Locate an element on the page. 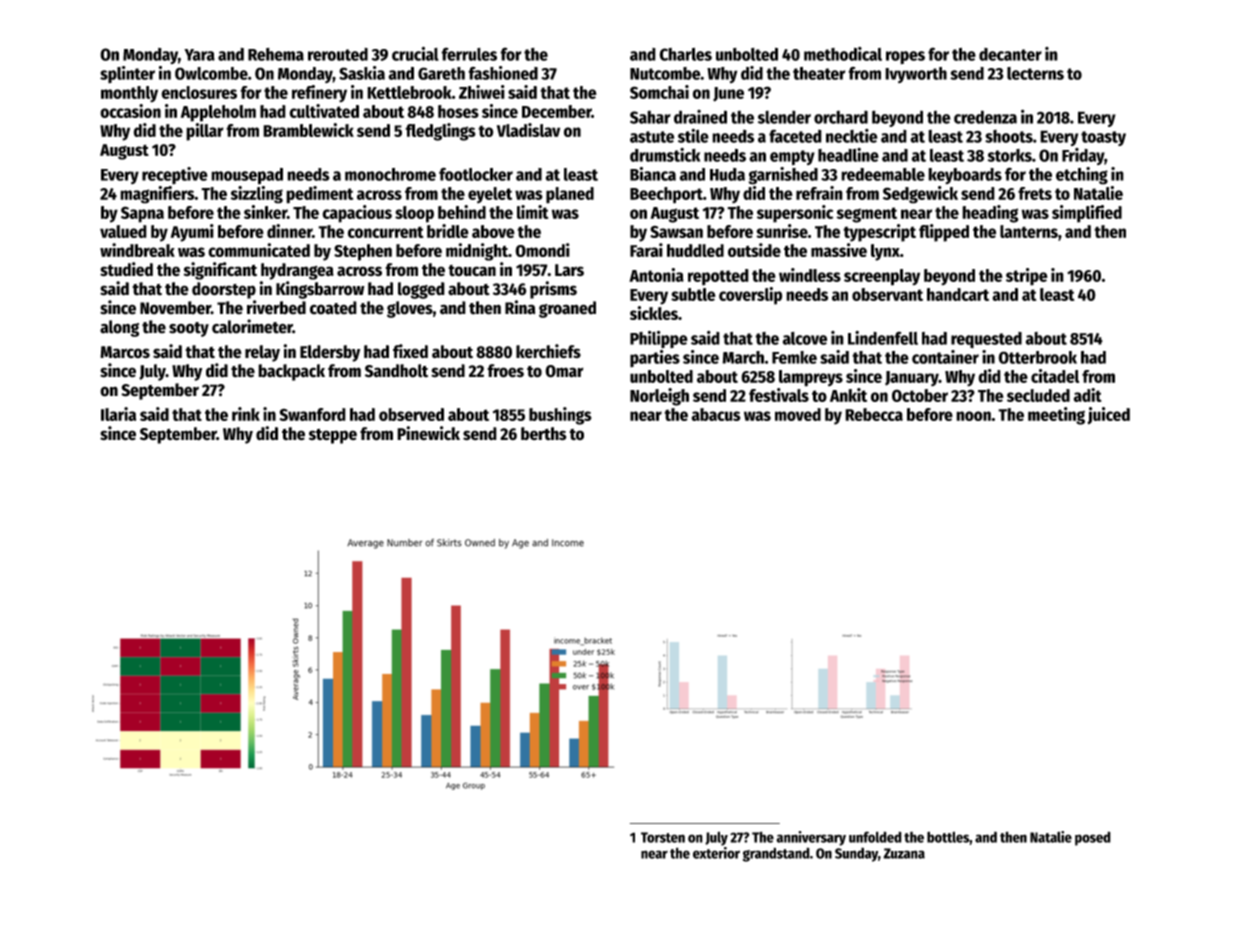 The image size is (1233, 952). juiced is located at coordinates (1108, 416).
